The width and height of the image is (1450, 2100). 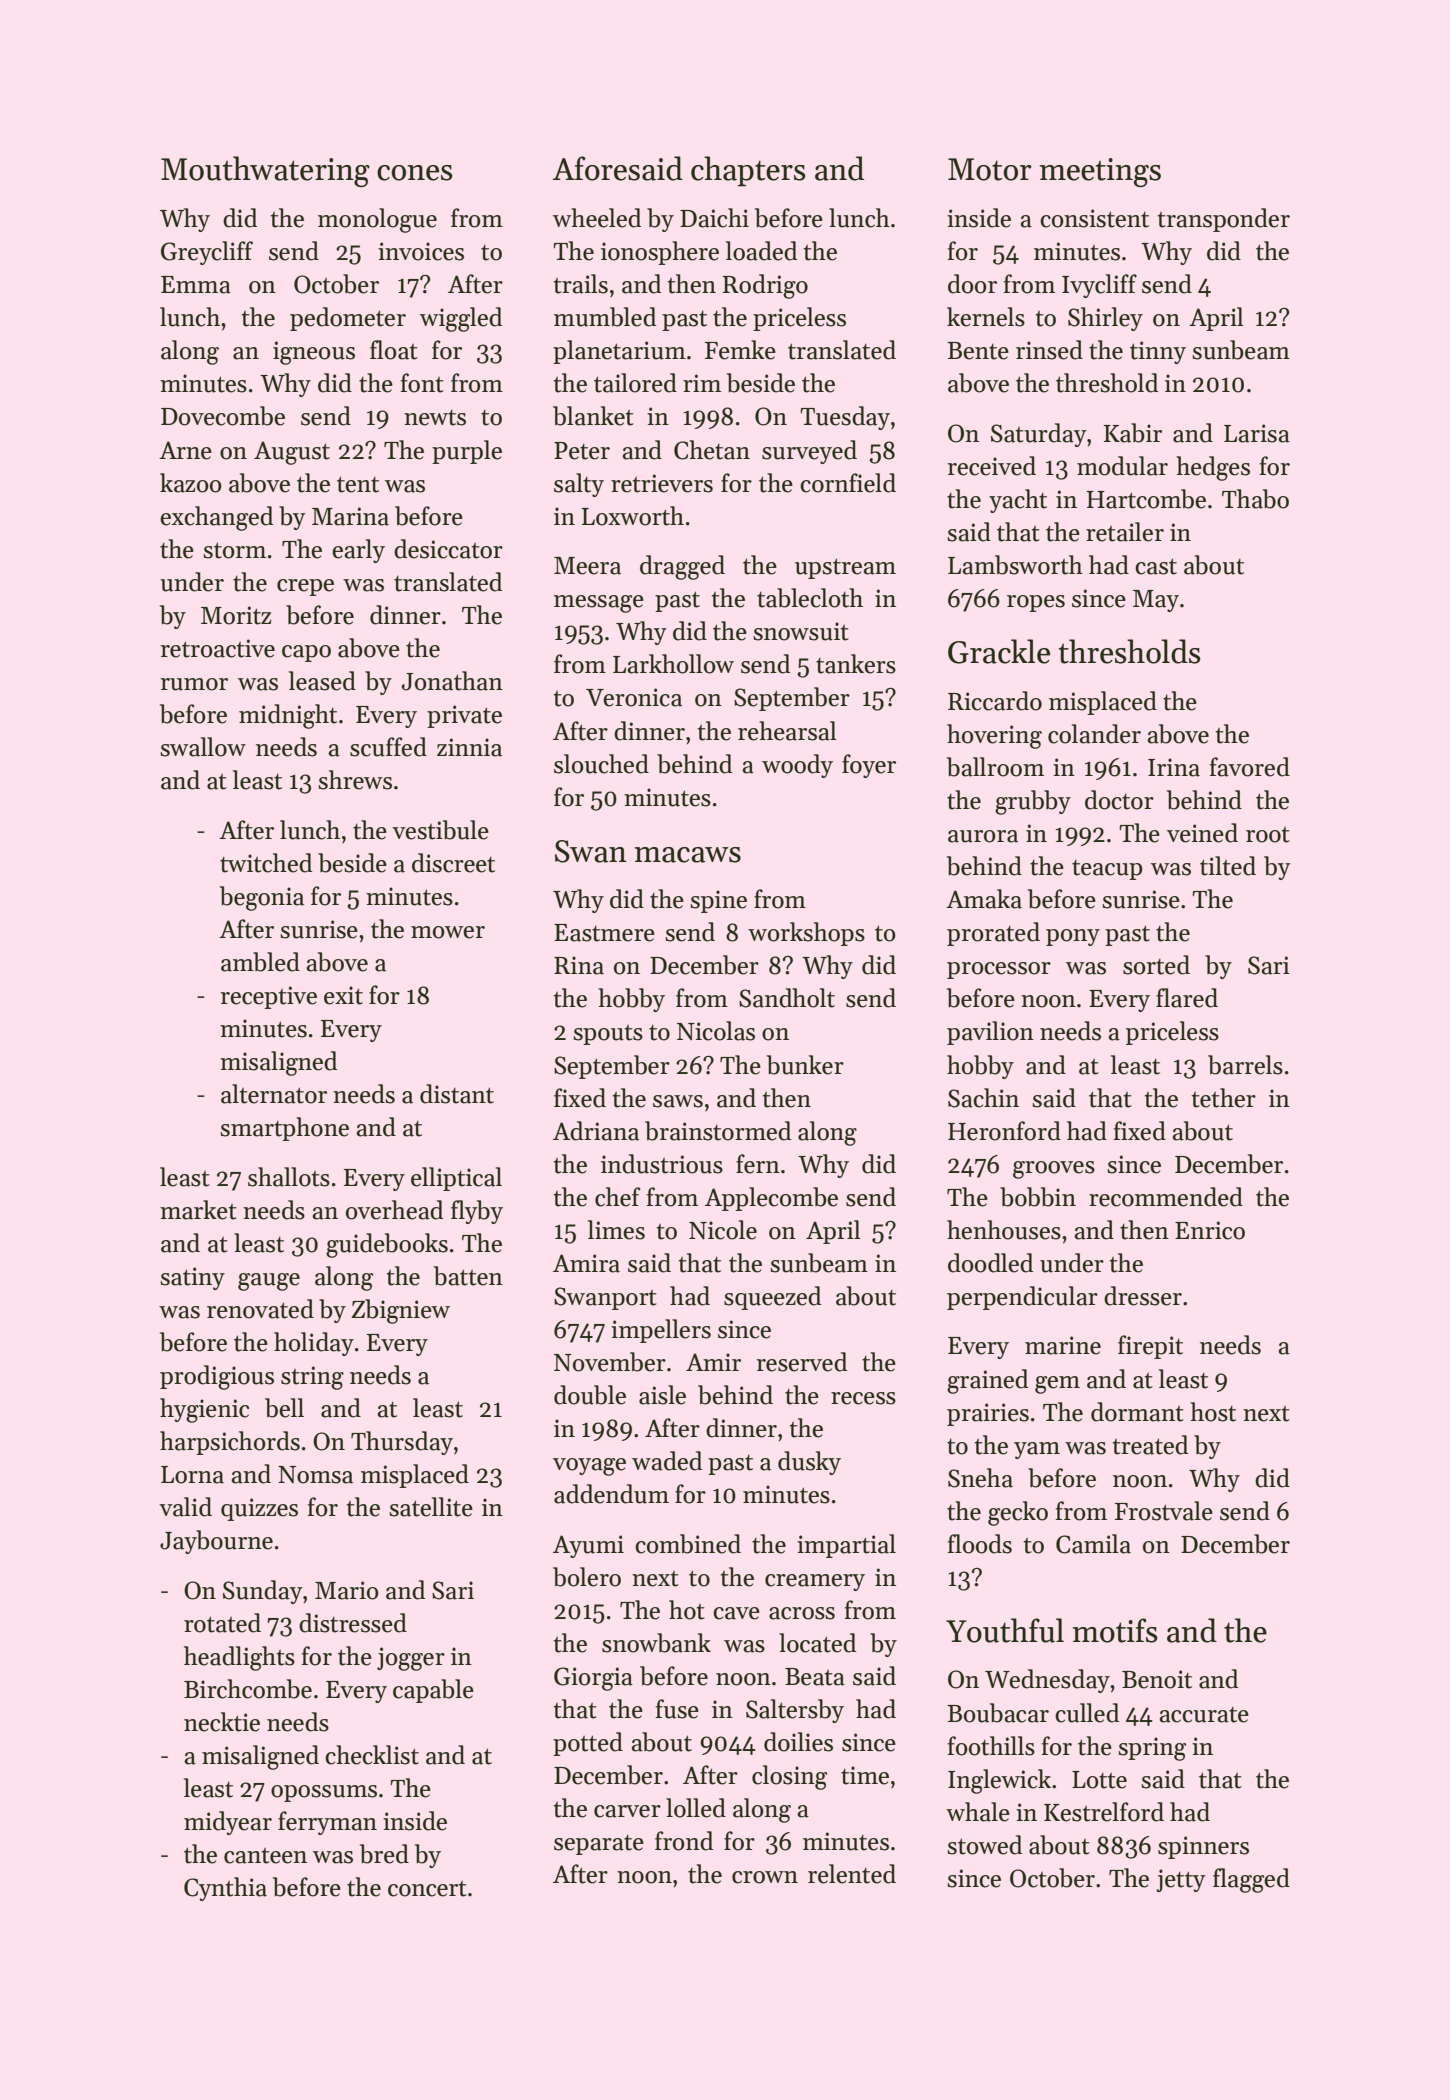 I want to click on crown, so click(x=765, y=1877).
